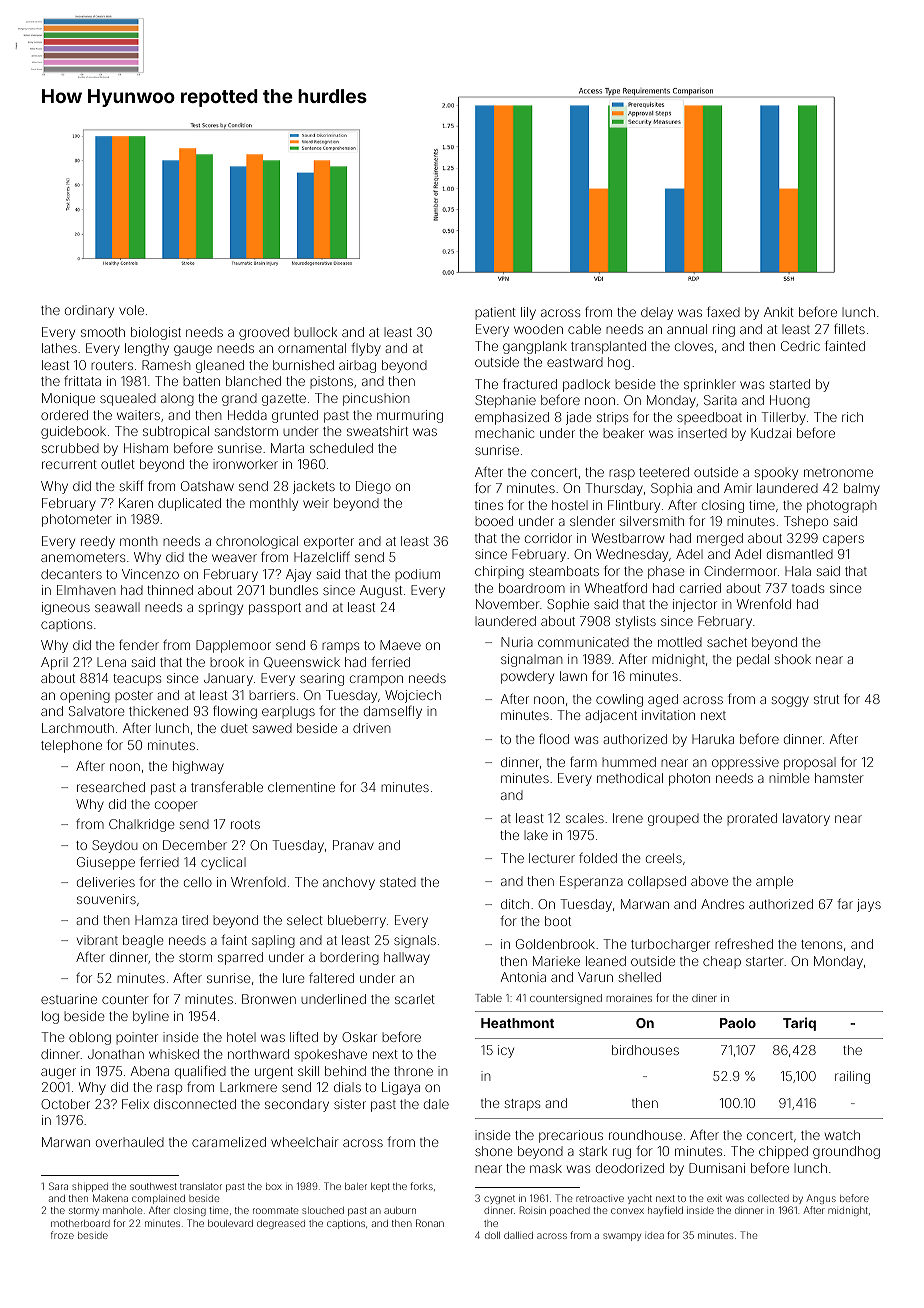  I want to click on sachet, so click(727, 642).
